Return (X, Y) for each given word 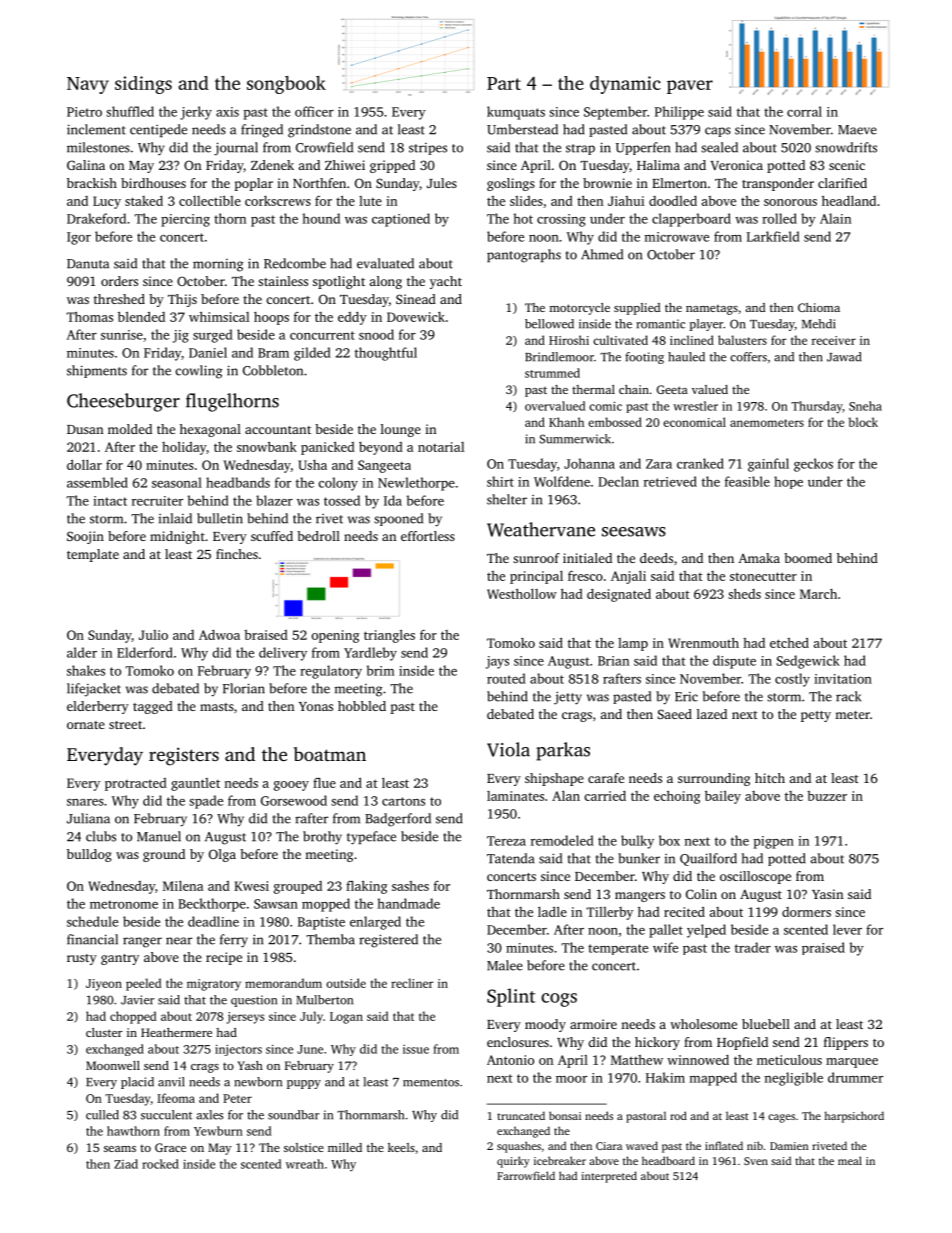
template (93, 555)
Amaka (759, 558)
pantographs (524, 256)
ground (164, 855)
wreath (305, 1164)
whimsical (219, 316)
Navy (88, 85)
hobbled (362, 706)
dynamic (625, 85)
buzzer (827, 796)
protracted (136, 784)
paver (690, 87)
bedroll (318, 536)
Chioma (819, 307)
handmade (409, 903)
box (669, 840)
